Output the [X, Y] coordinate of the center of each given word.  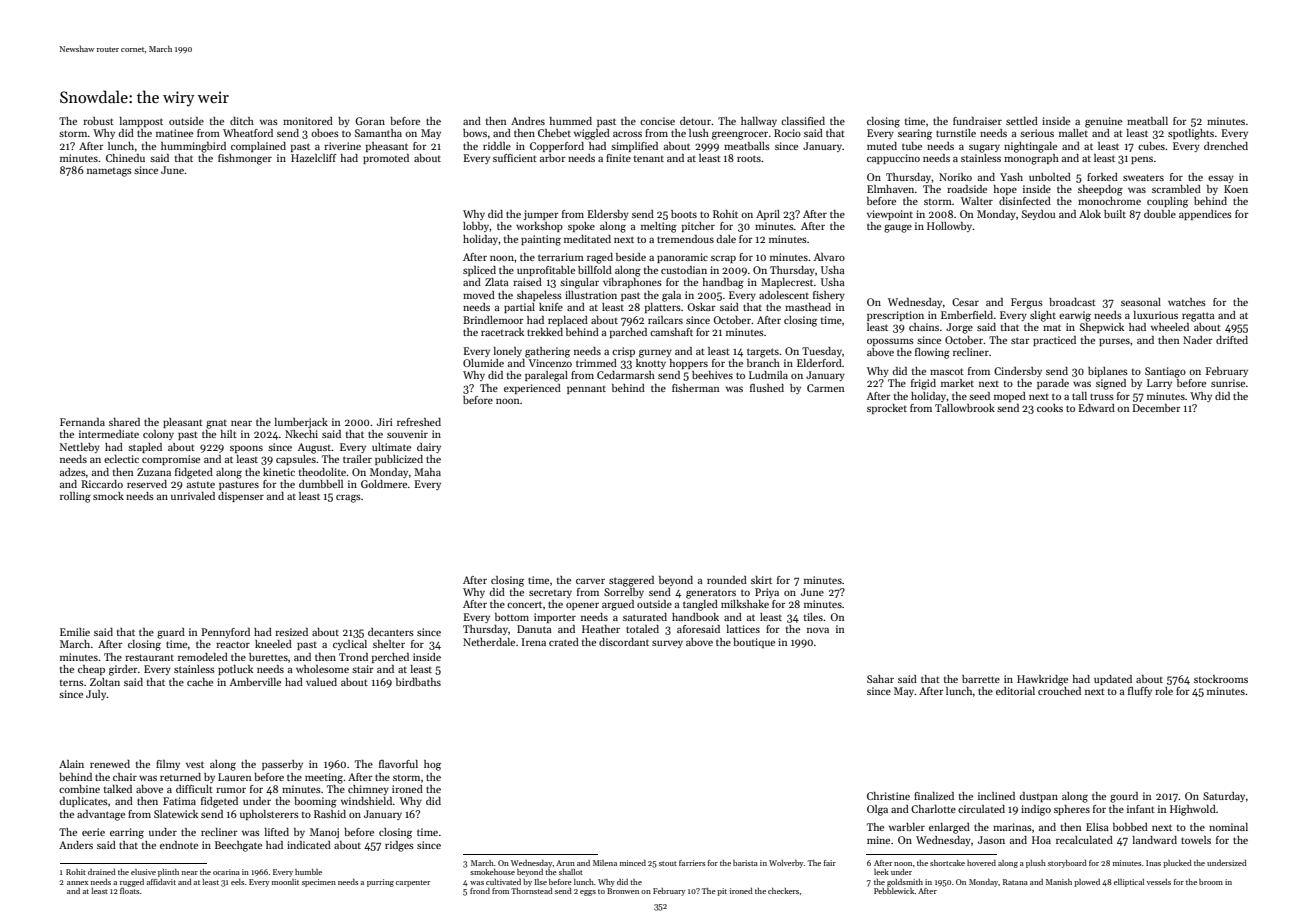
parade [1053, 384]
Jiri [385, 422]
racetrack [502, 332]
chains [924, 327]
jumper [541, 215]
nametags [109, 172]
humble [308, 872]
